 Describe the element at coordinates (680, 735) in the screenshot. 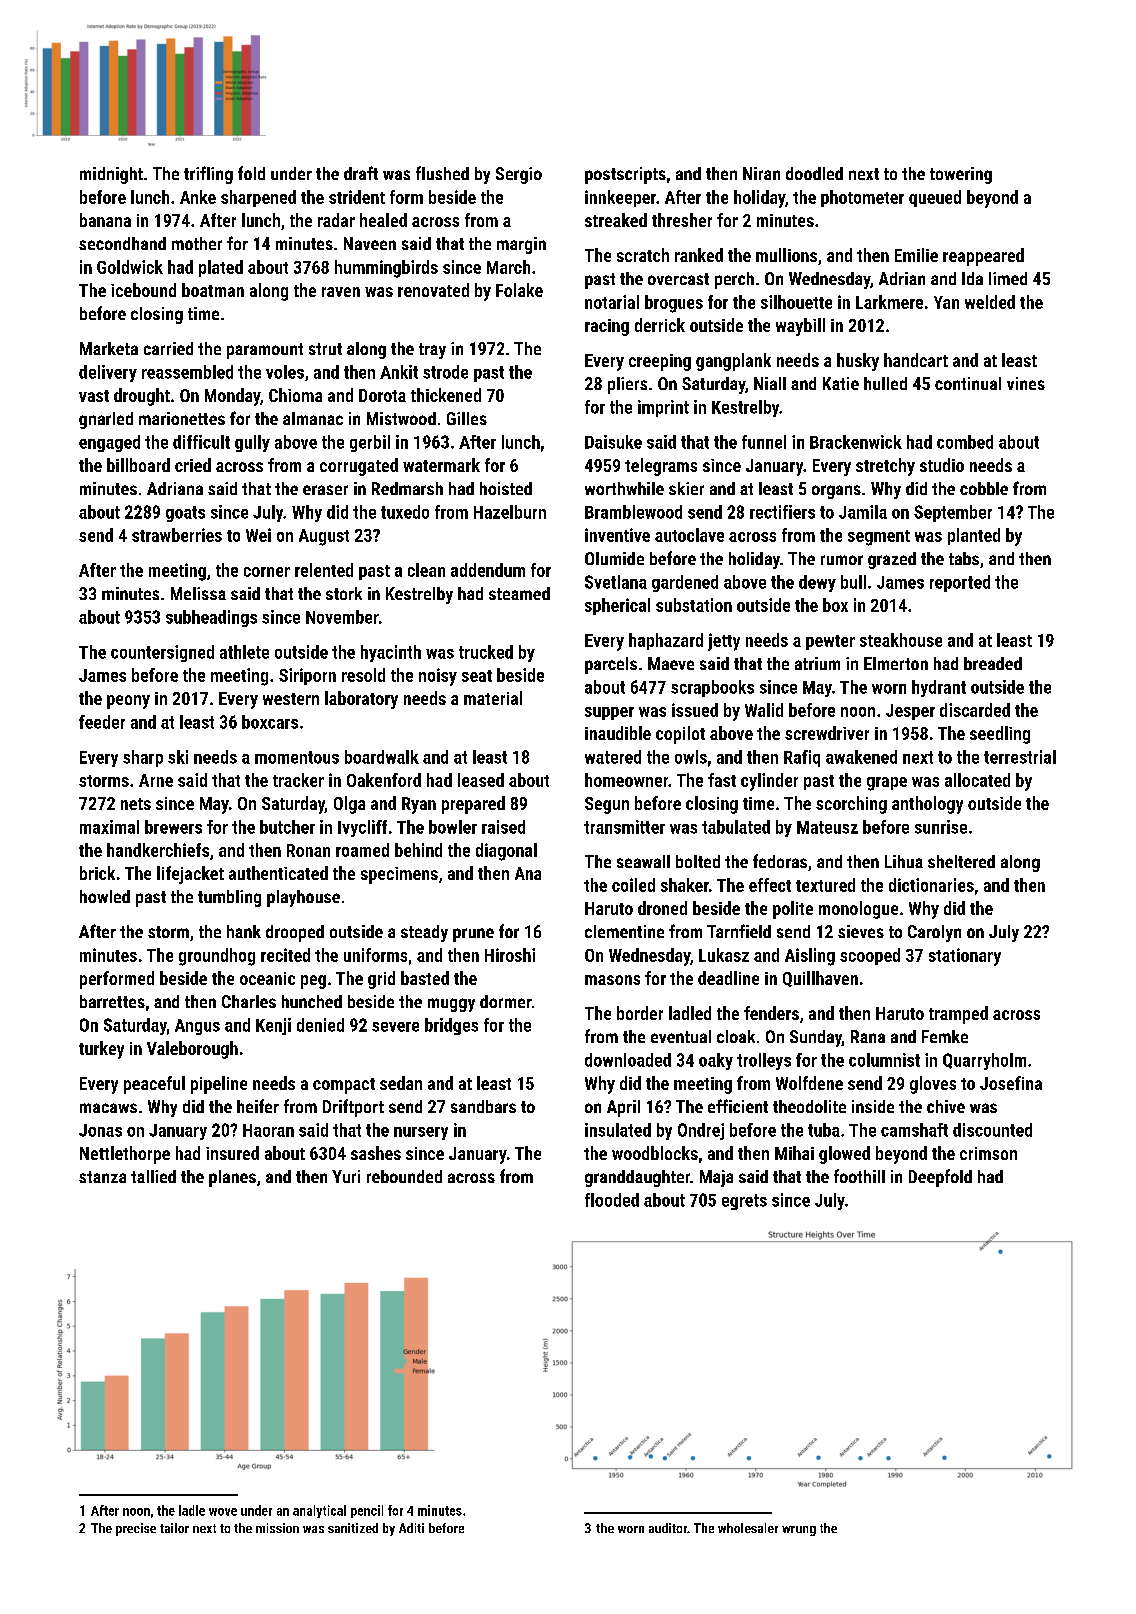

I see `copilot` at that location.
